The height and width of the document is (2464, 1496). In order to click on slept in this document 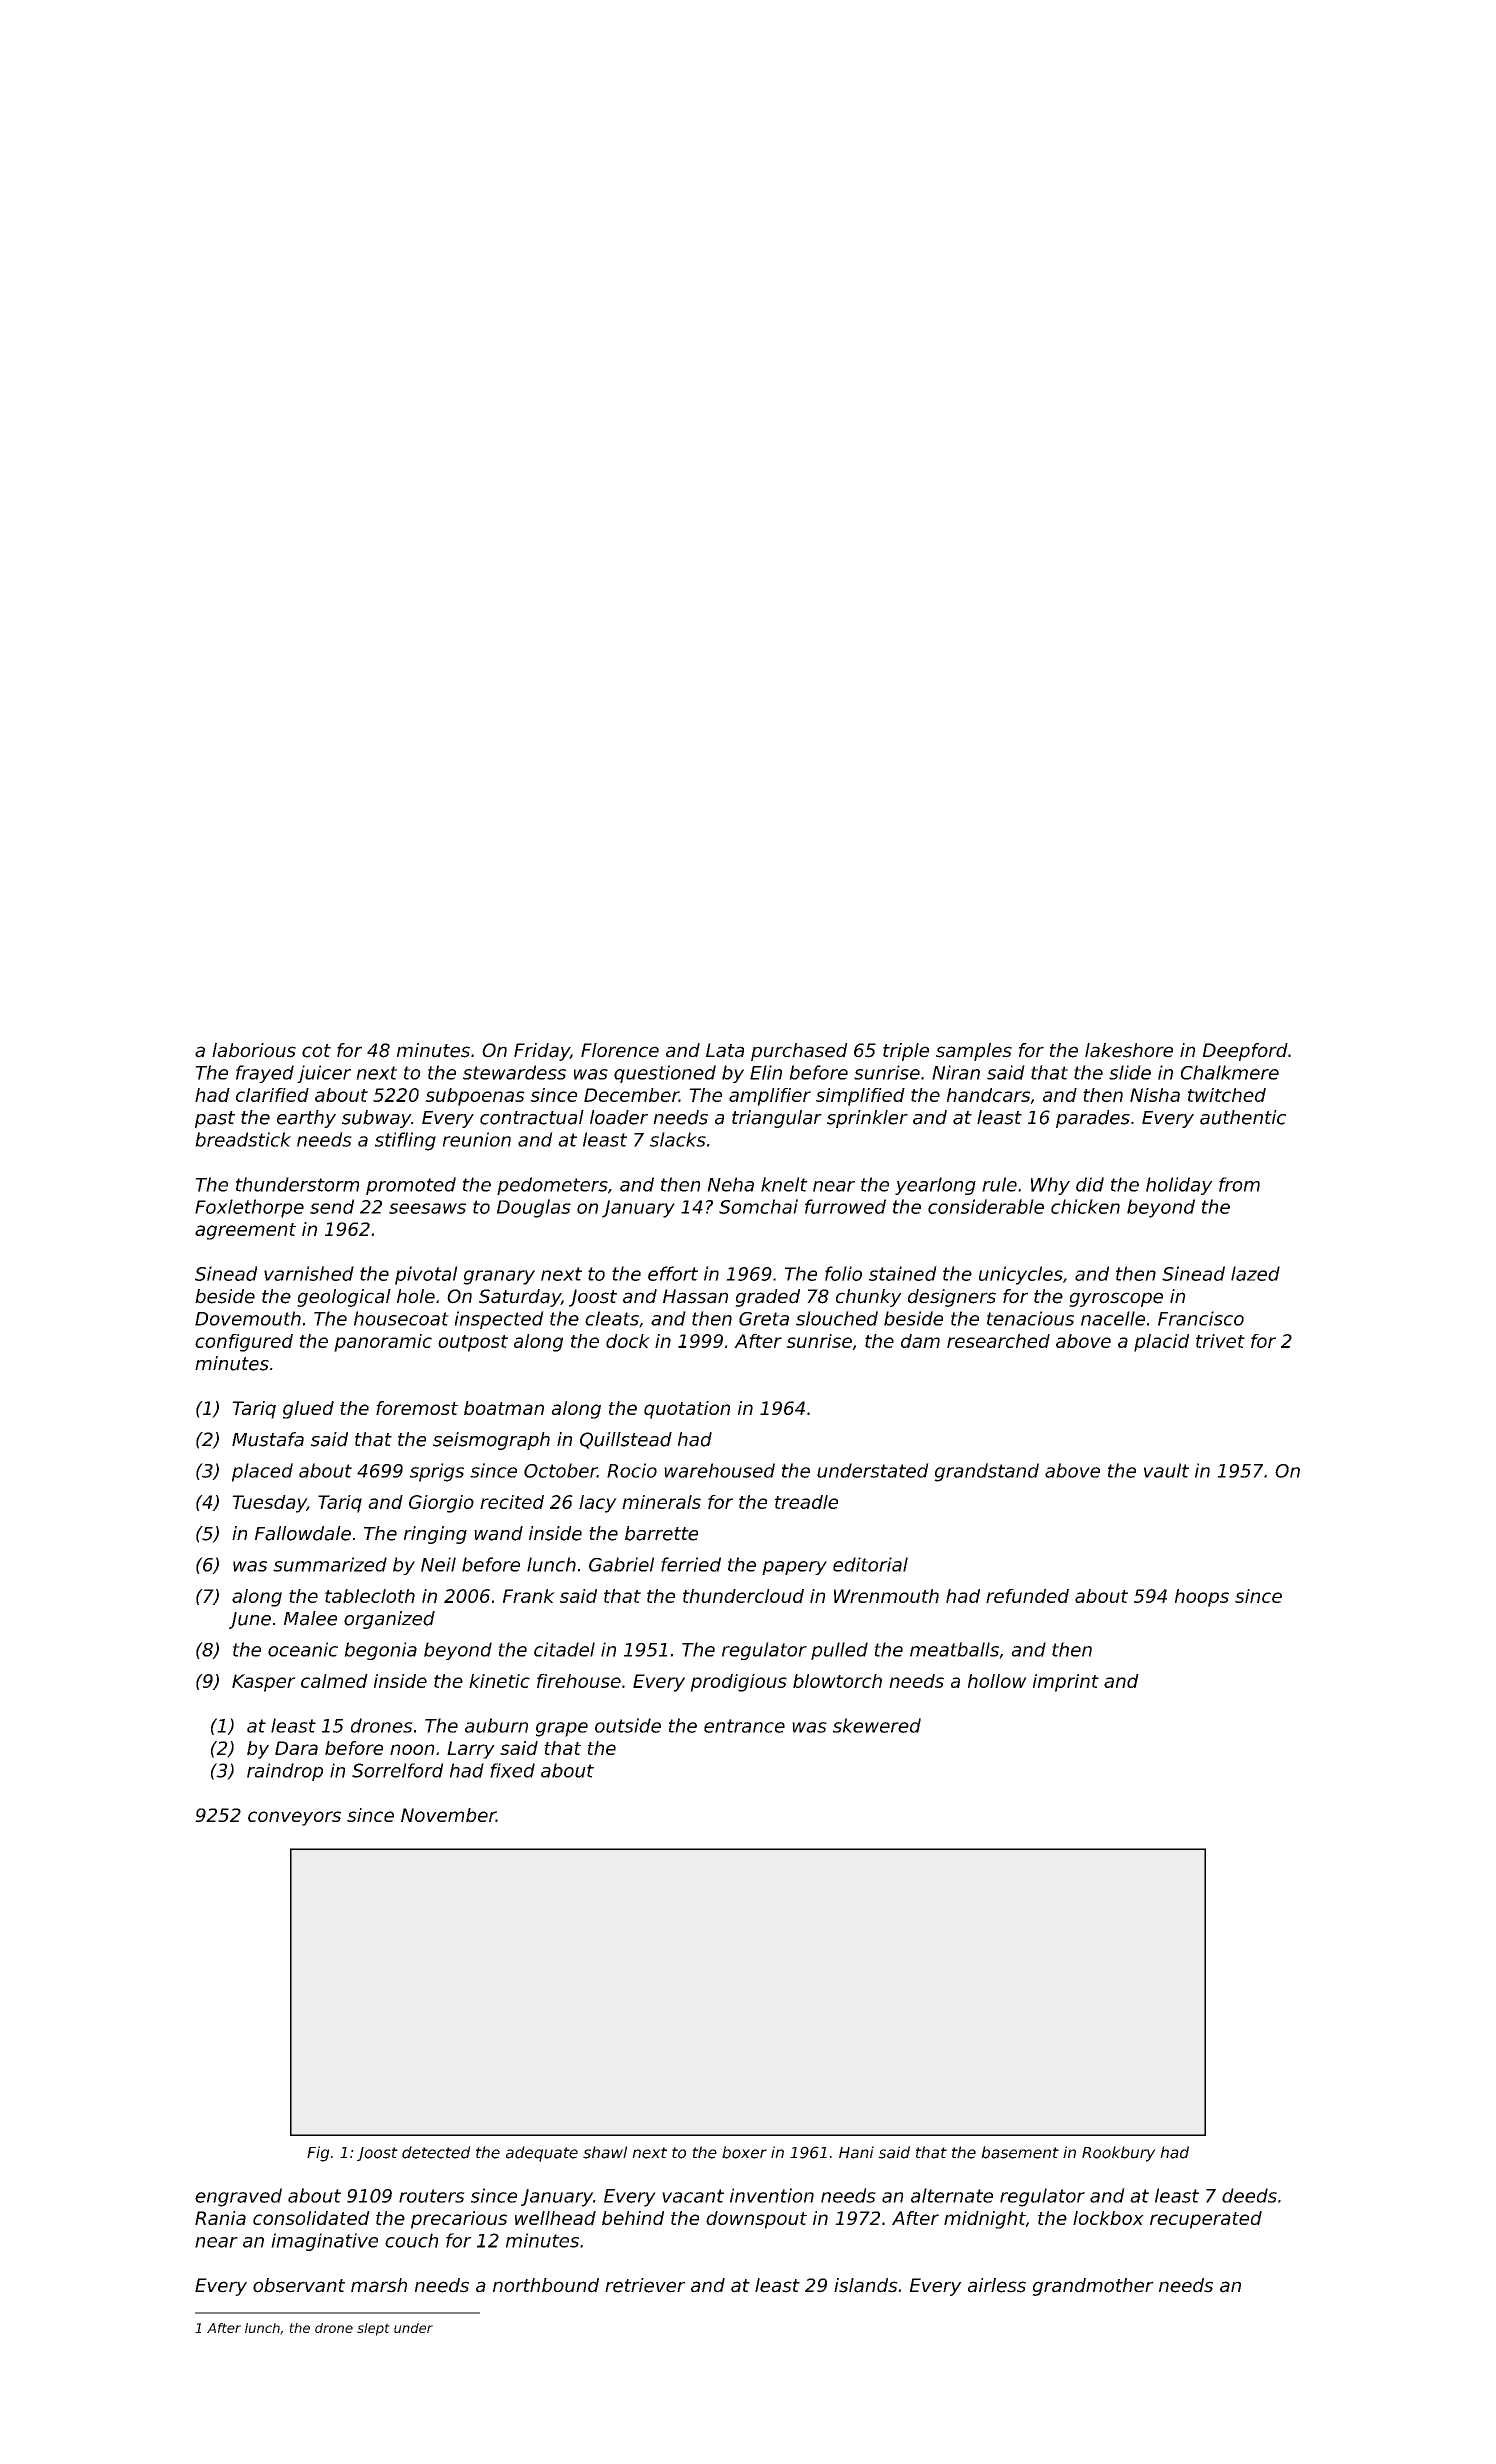, I will do `click(373, 2329)`.
